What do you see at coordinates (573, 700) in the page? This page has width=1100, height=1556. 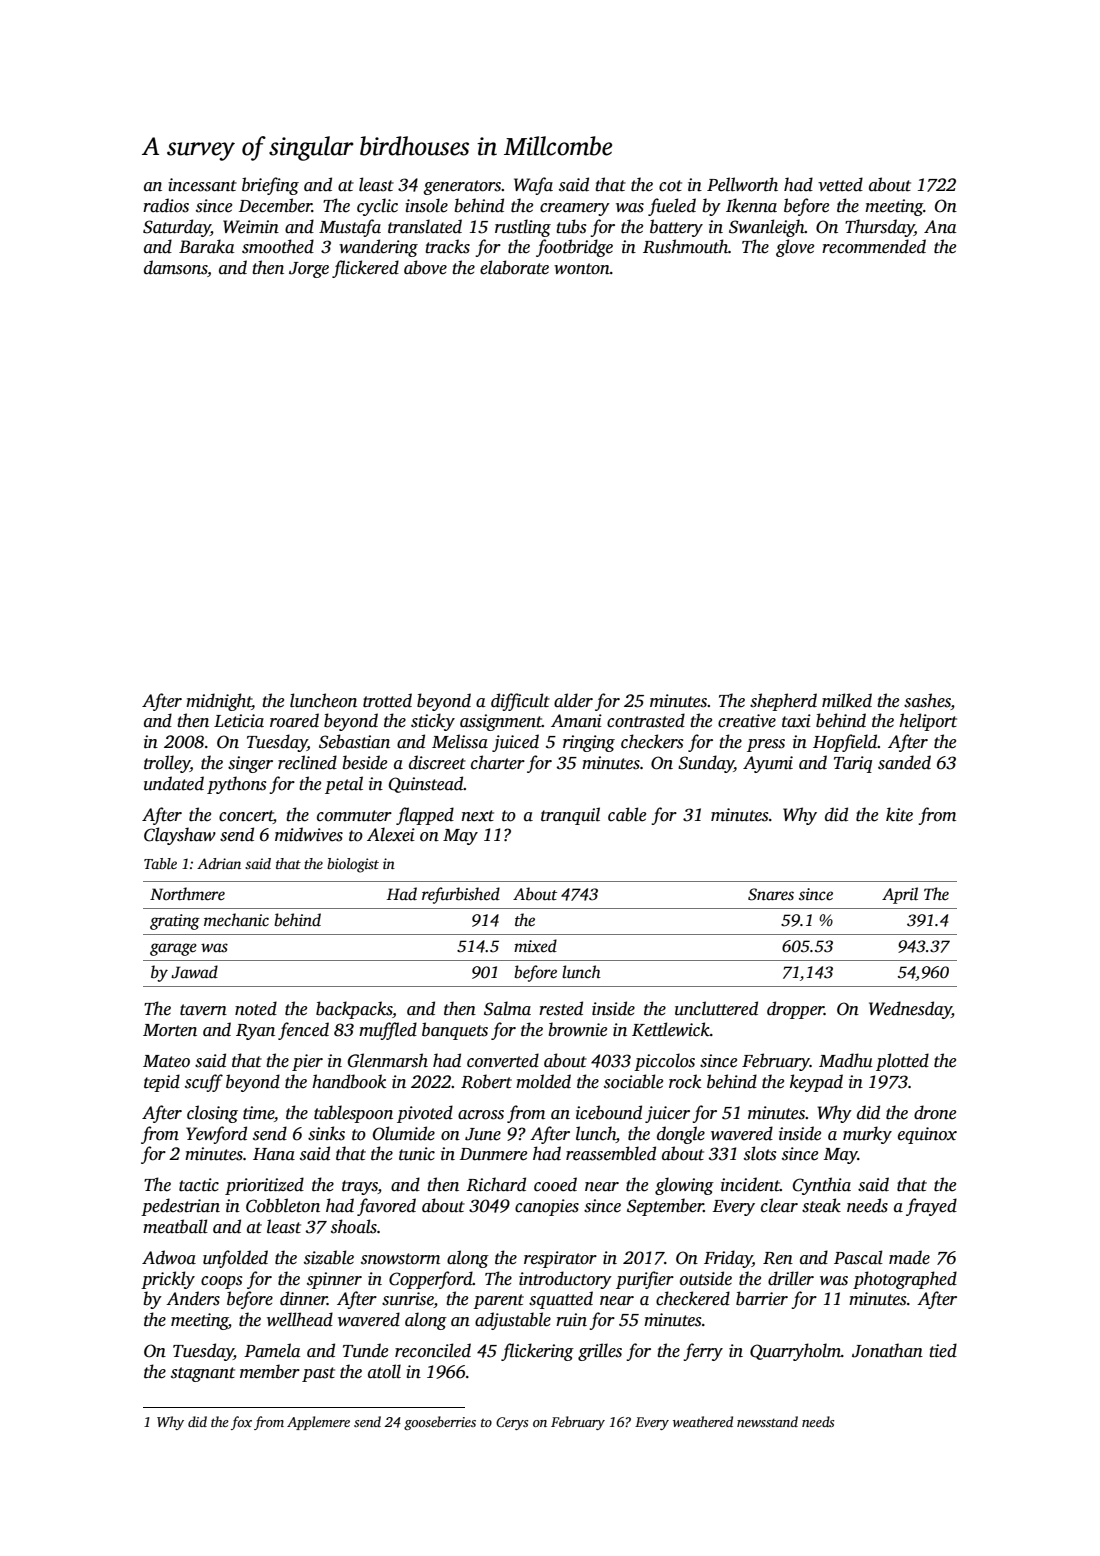 I see `alder` at bounding box center [573, 700].
